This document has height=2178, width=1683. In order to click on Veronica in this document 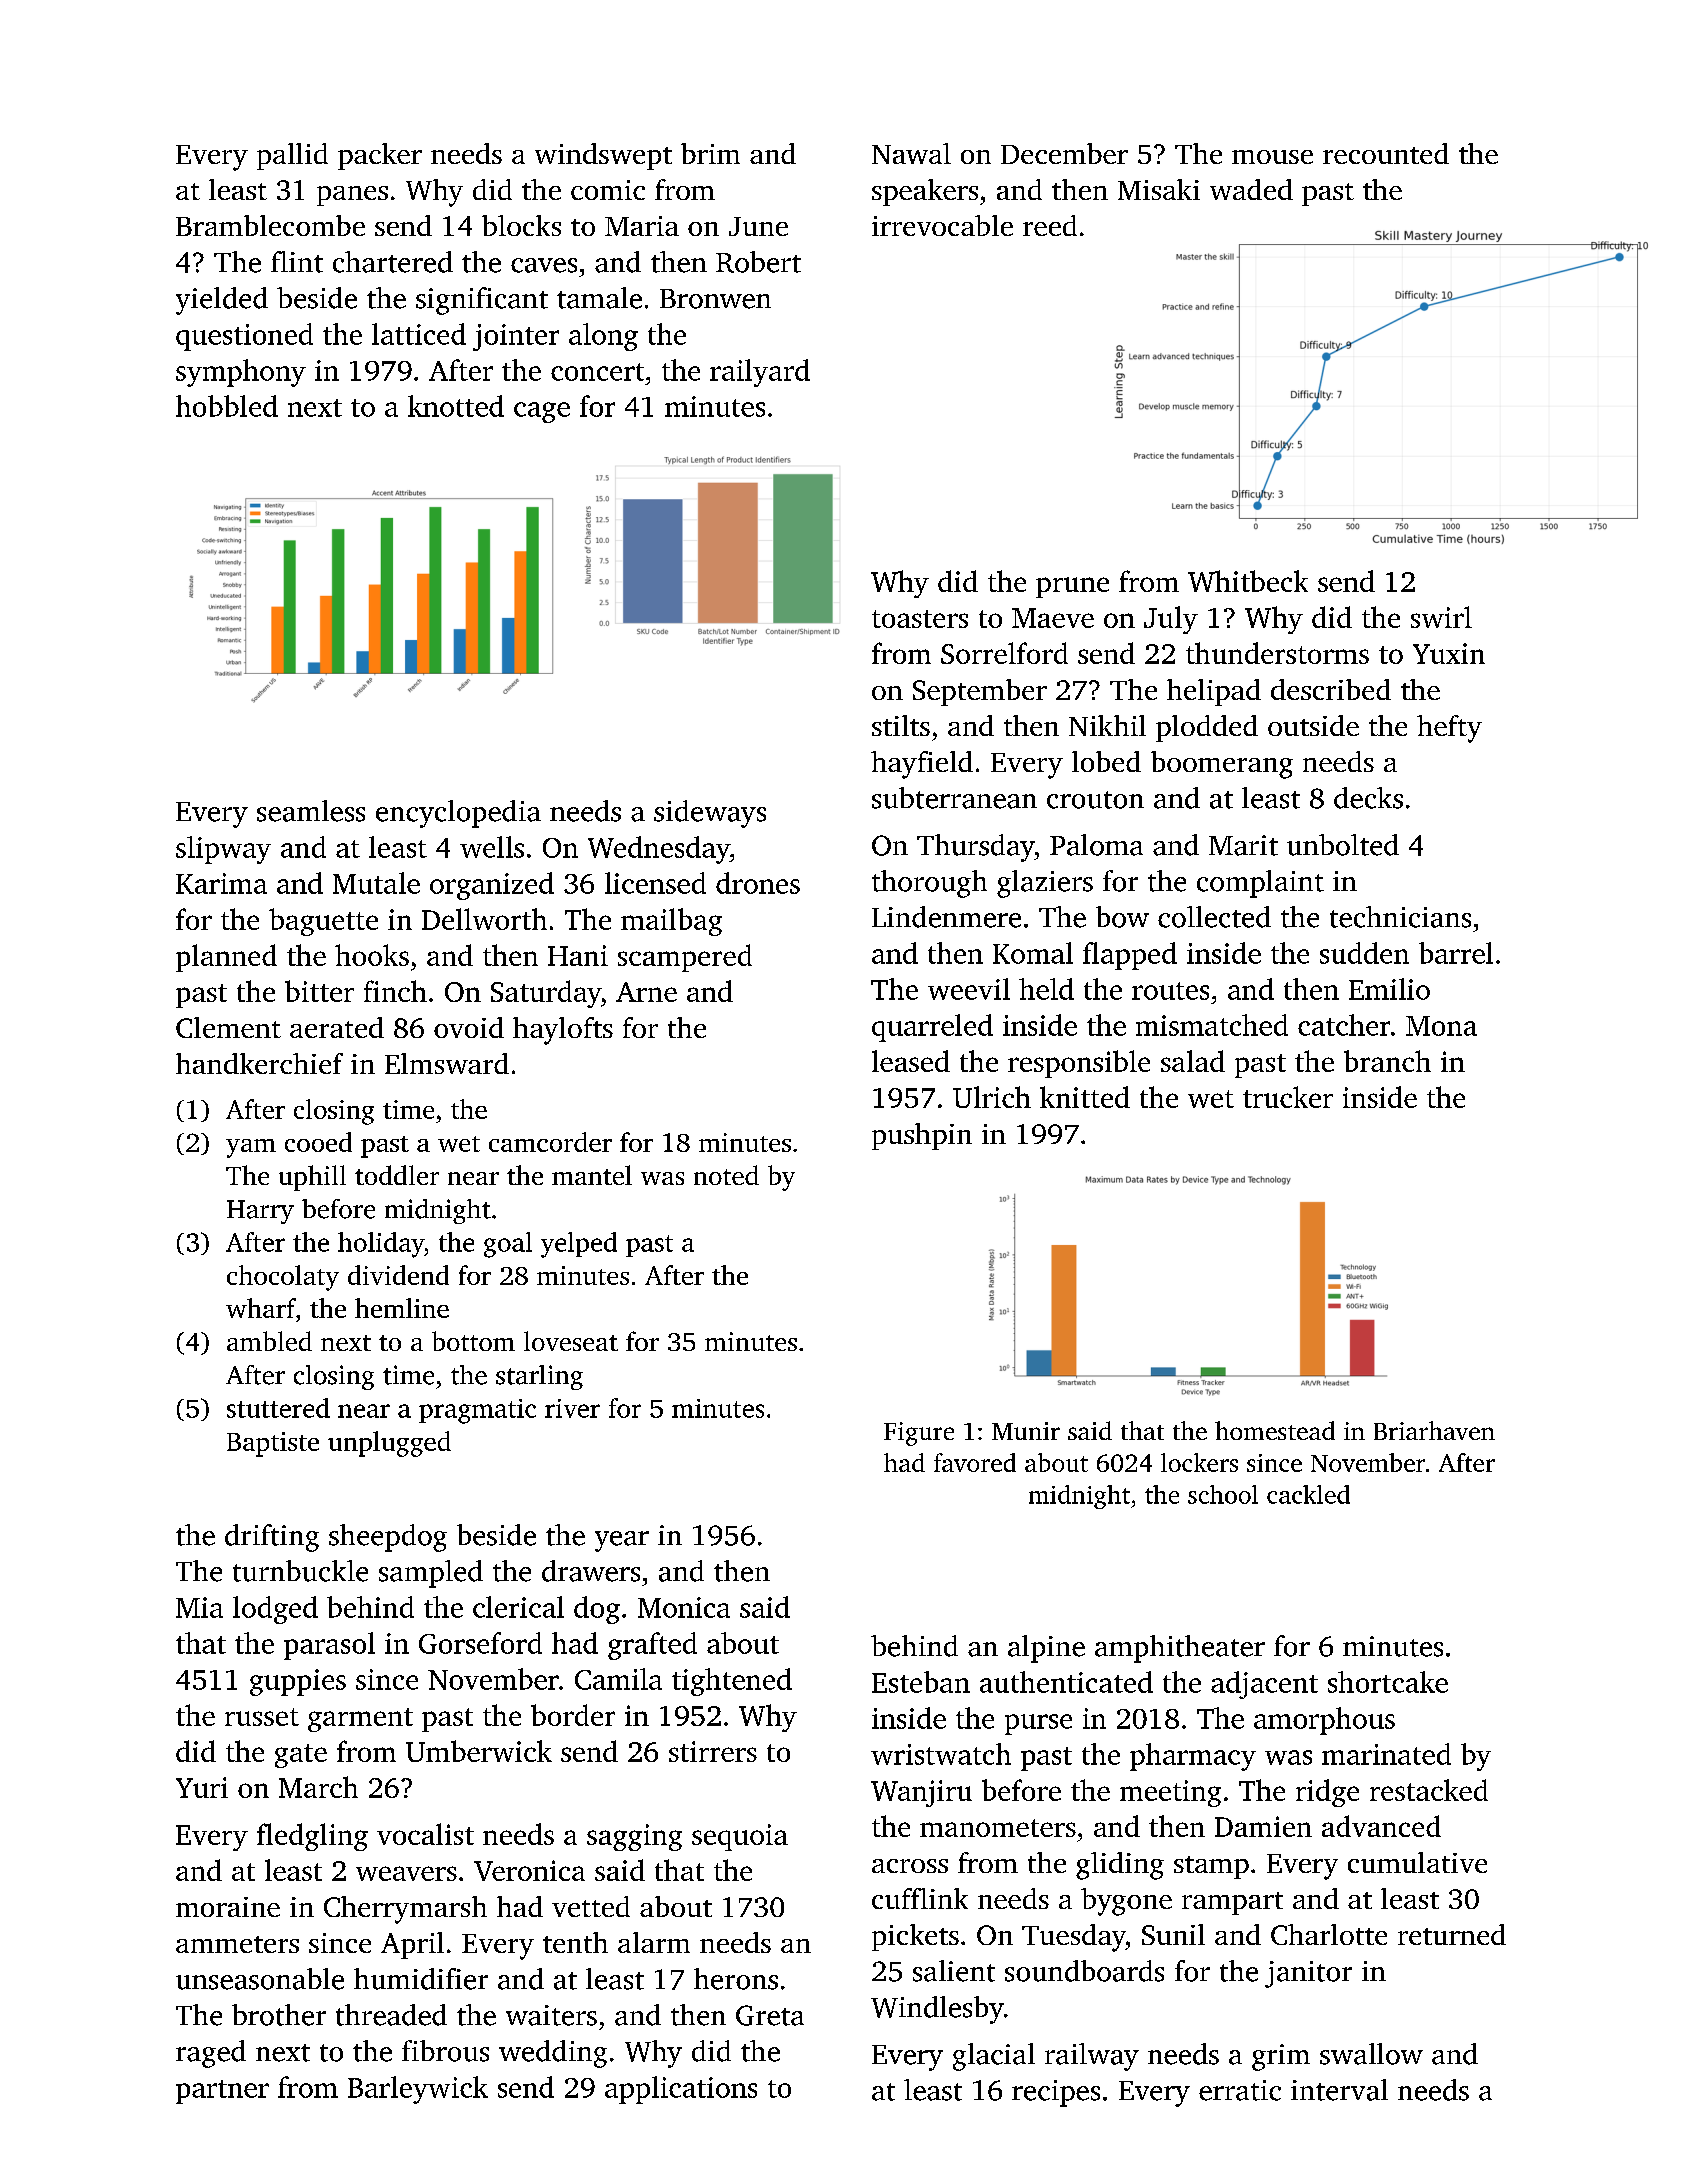, I will do `click(529, 1870)`.
